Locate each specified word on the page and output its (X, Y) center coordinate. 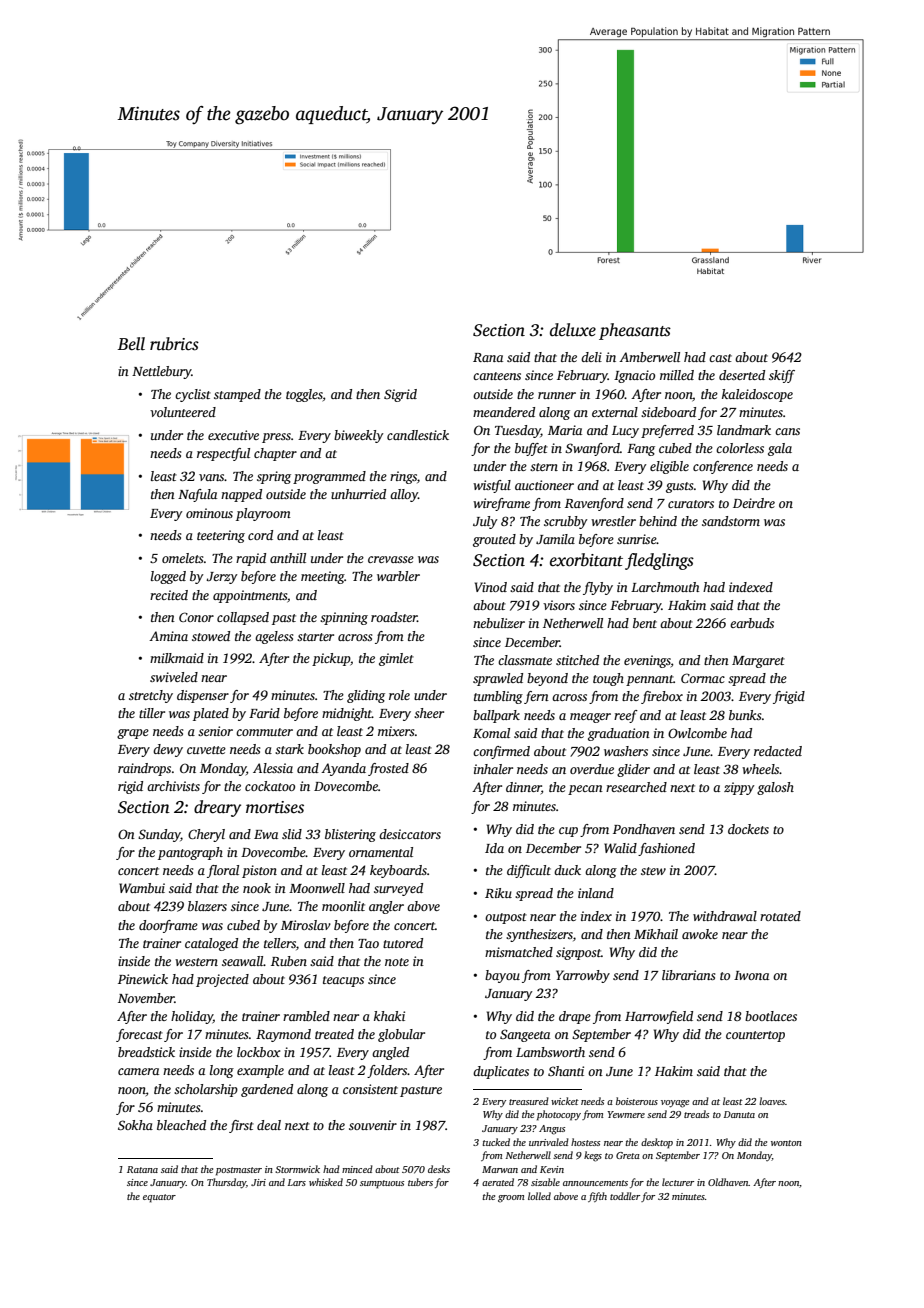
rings (403, 477)
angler (386, 907)
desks (439, 1169)
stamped (237, 395)
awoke (700, 934)
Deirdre (754, 503)
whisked (326, 1182)
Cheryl (206, 835)
